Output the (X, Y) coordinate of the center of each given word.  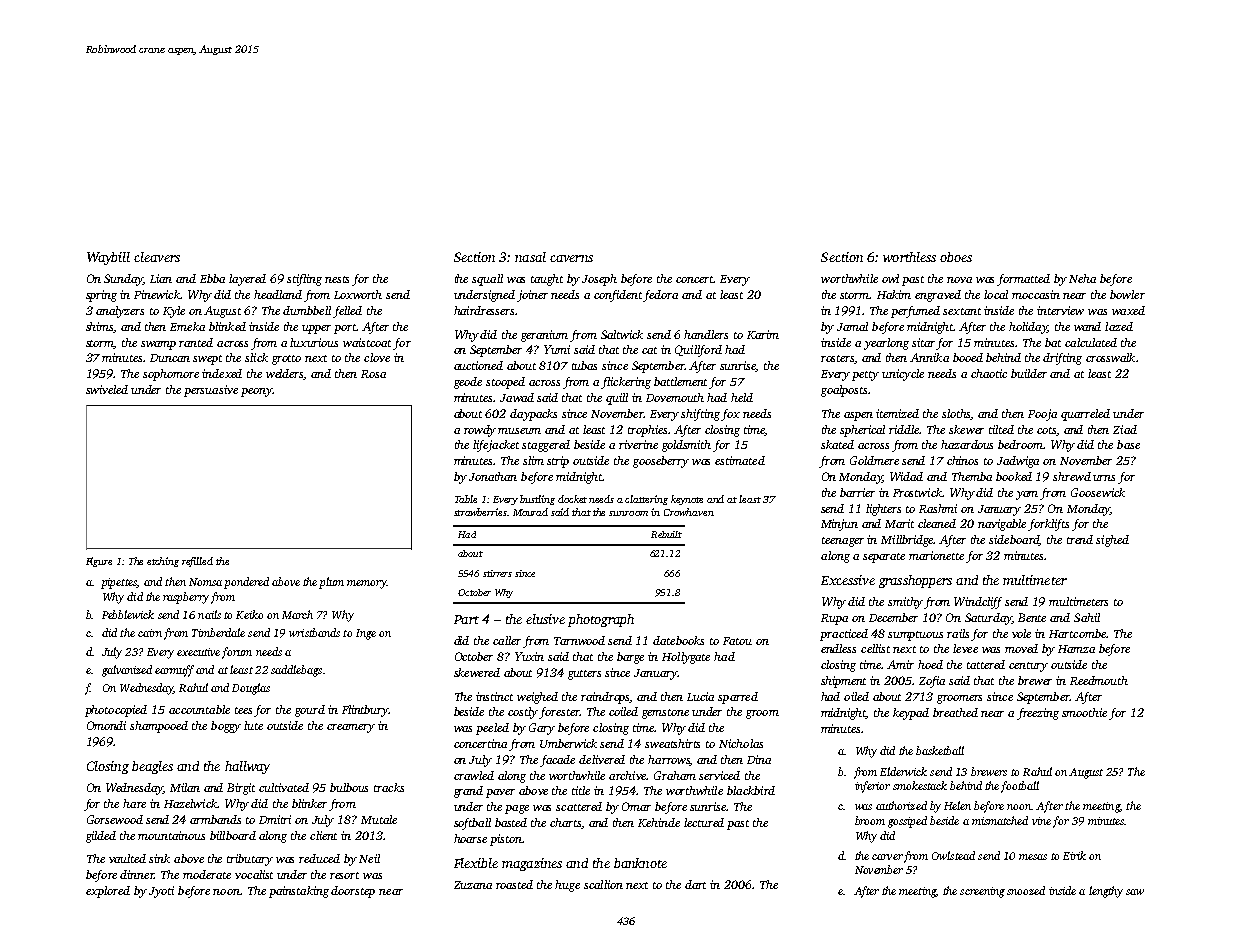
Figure (99, 562)
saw (1135, 892)
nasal (530, 257)
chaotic (989, 373)
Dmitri (275, 819)
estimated (740, 460)
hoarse (470, 838)
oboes (956, 257)
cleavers (157, 257)
